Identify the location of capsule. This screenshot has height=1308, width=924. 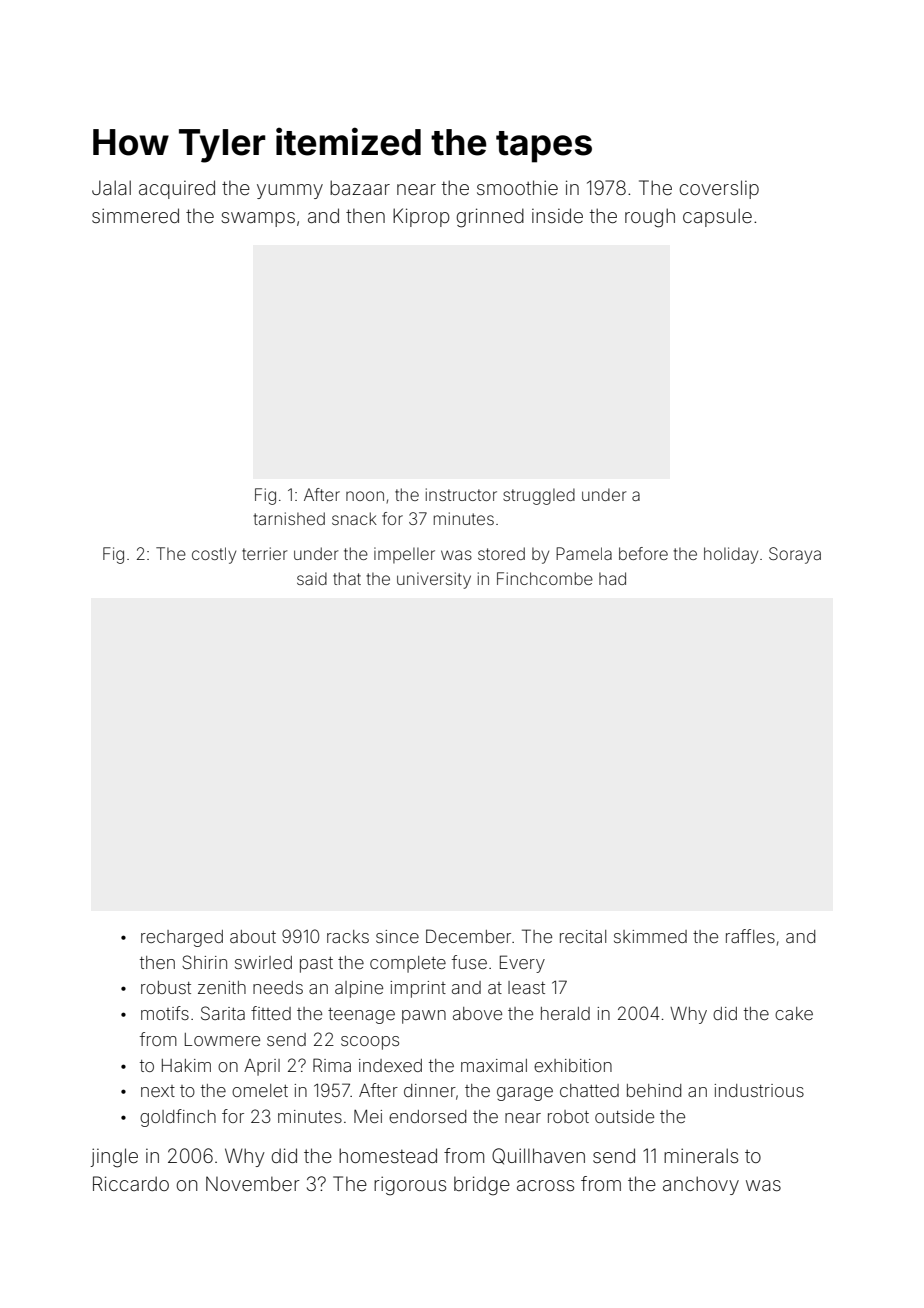
(717, 217).
